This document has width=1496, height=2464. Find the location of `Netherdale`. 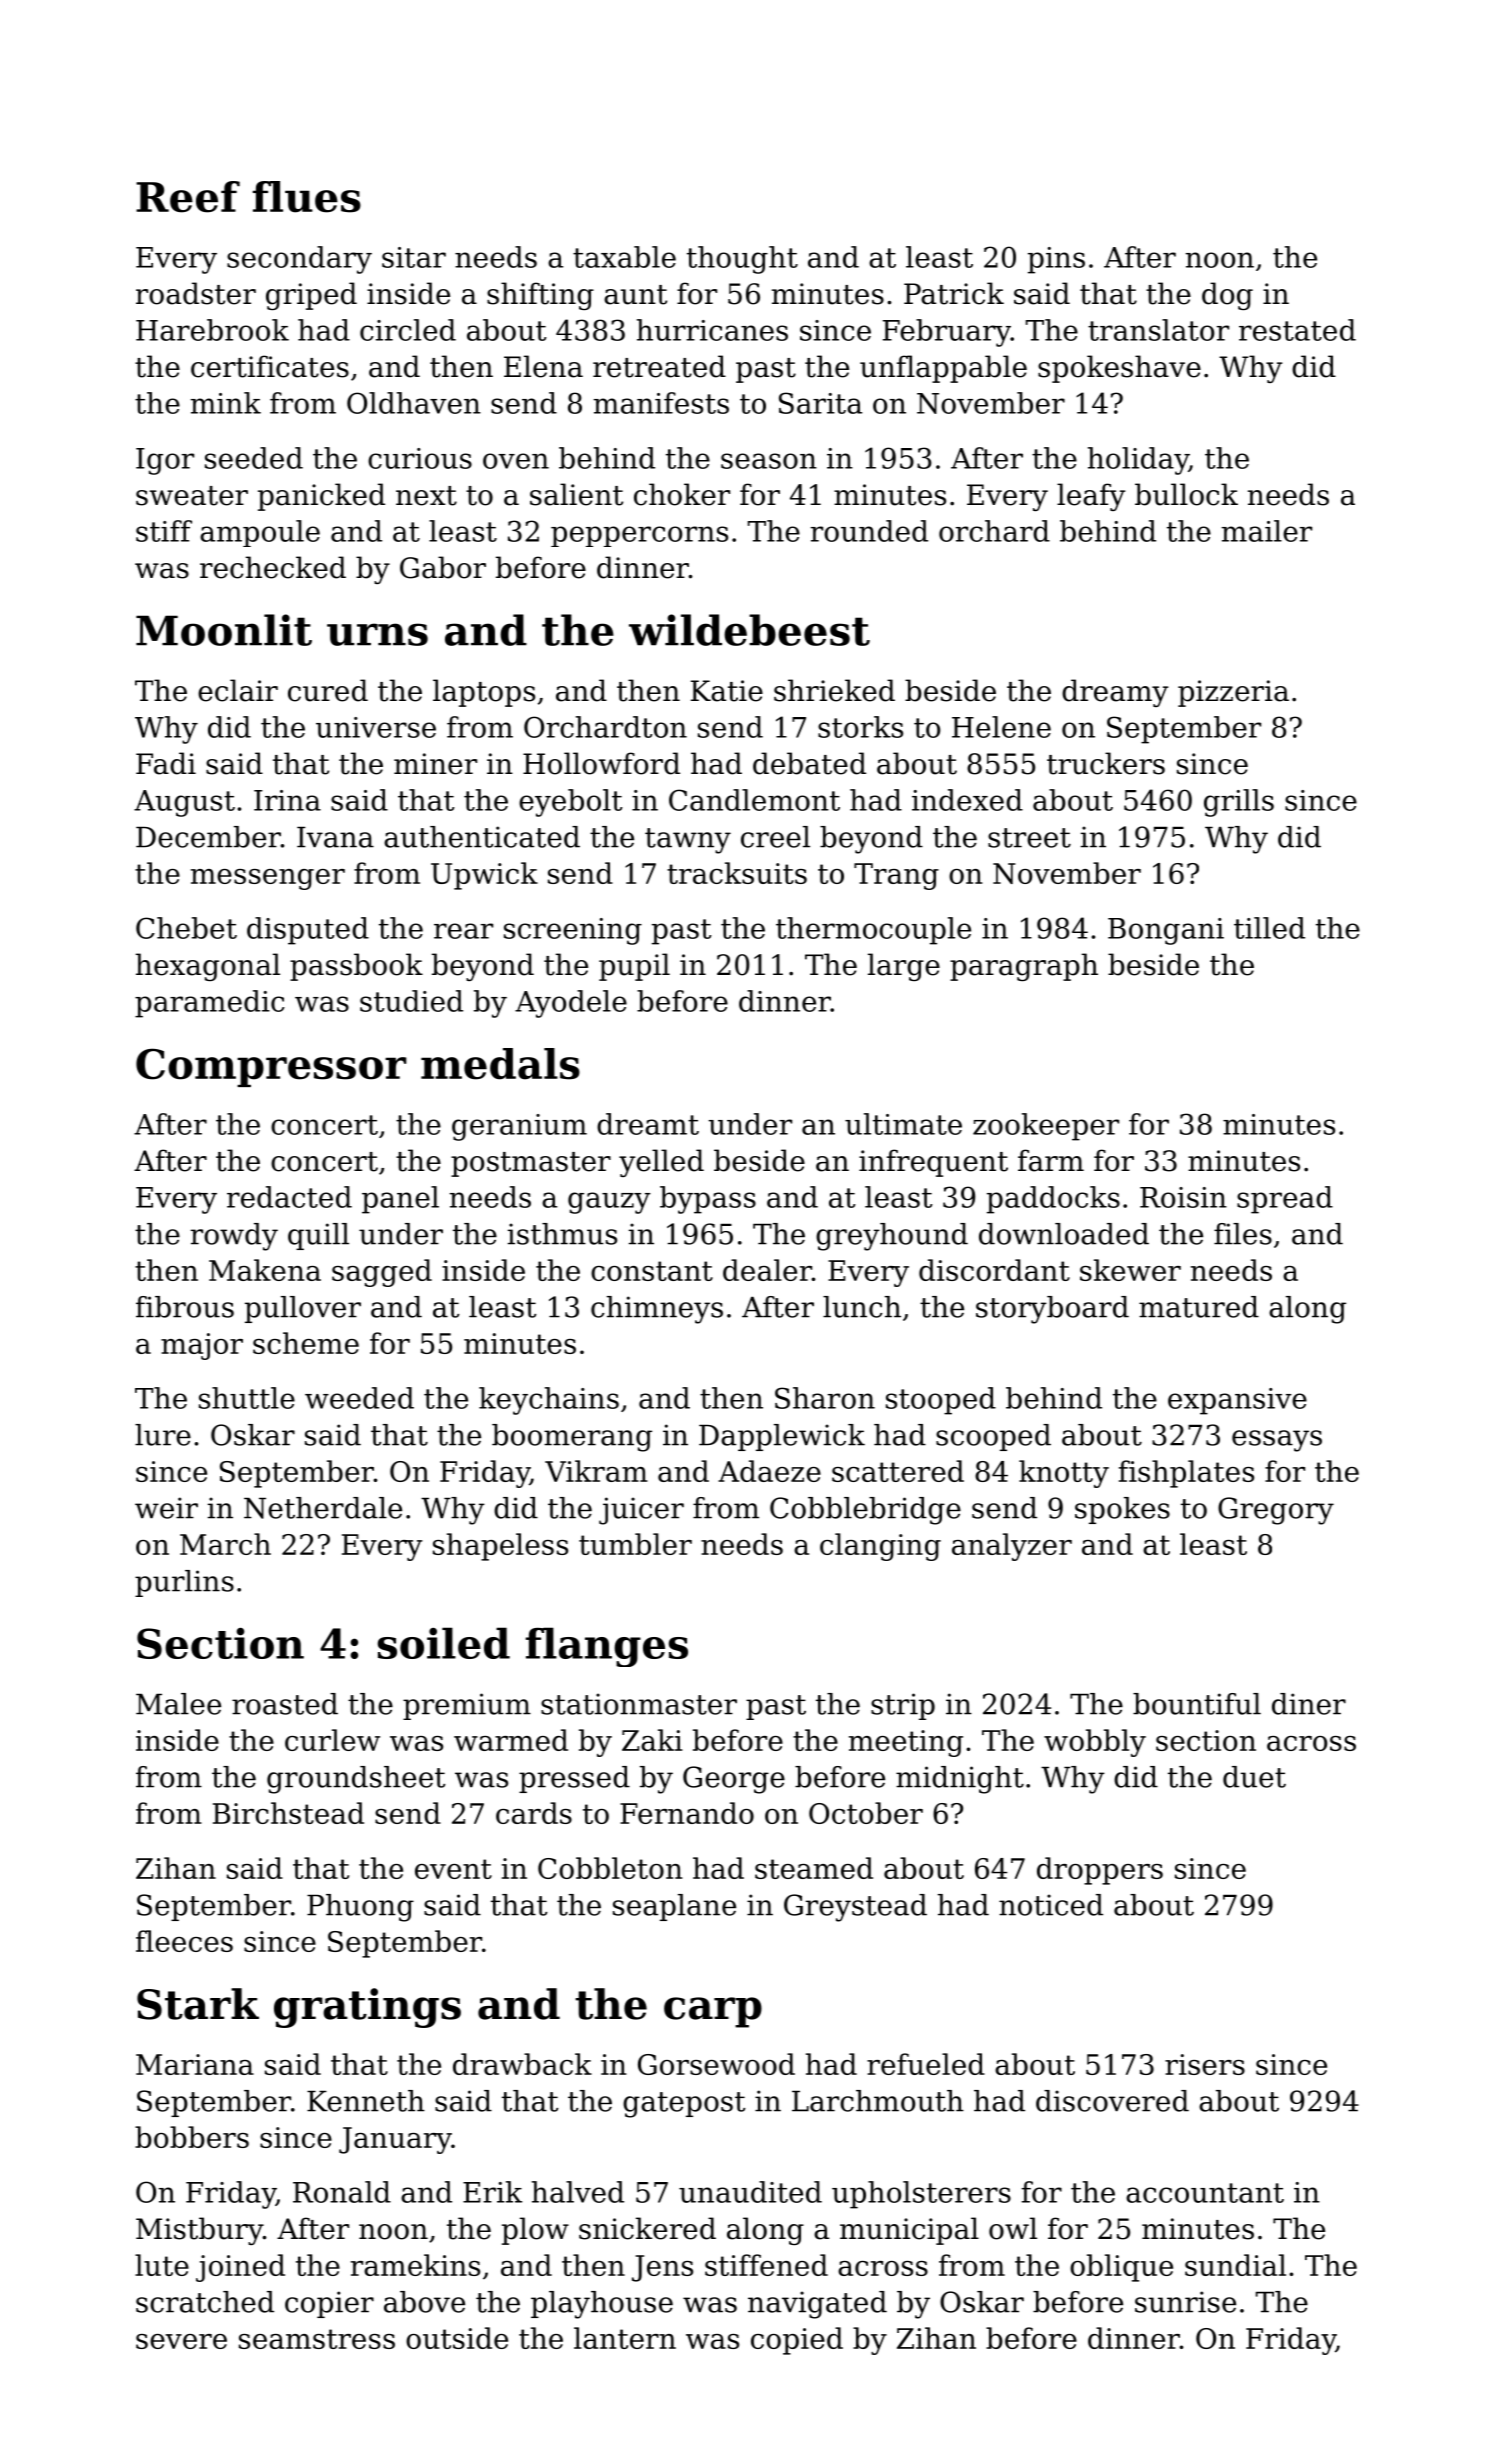

Netherdale is located at coordinates (323, 1508).
